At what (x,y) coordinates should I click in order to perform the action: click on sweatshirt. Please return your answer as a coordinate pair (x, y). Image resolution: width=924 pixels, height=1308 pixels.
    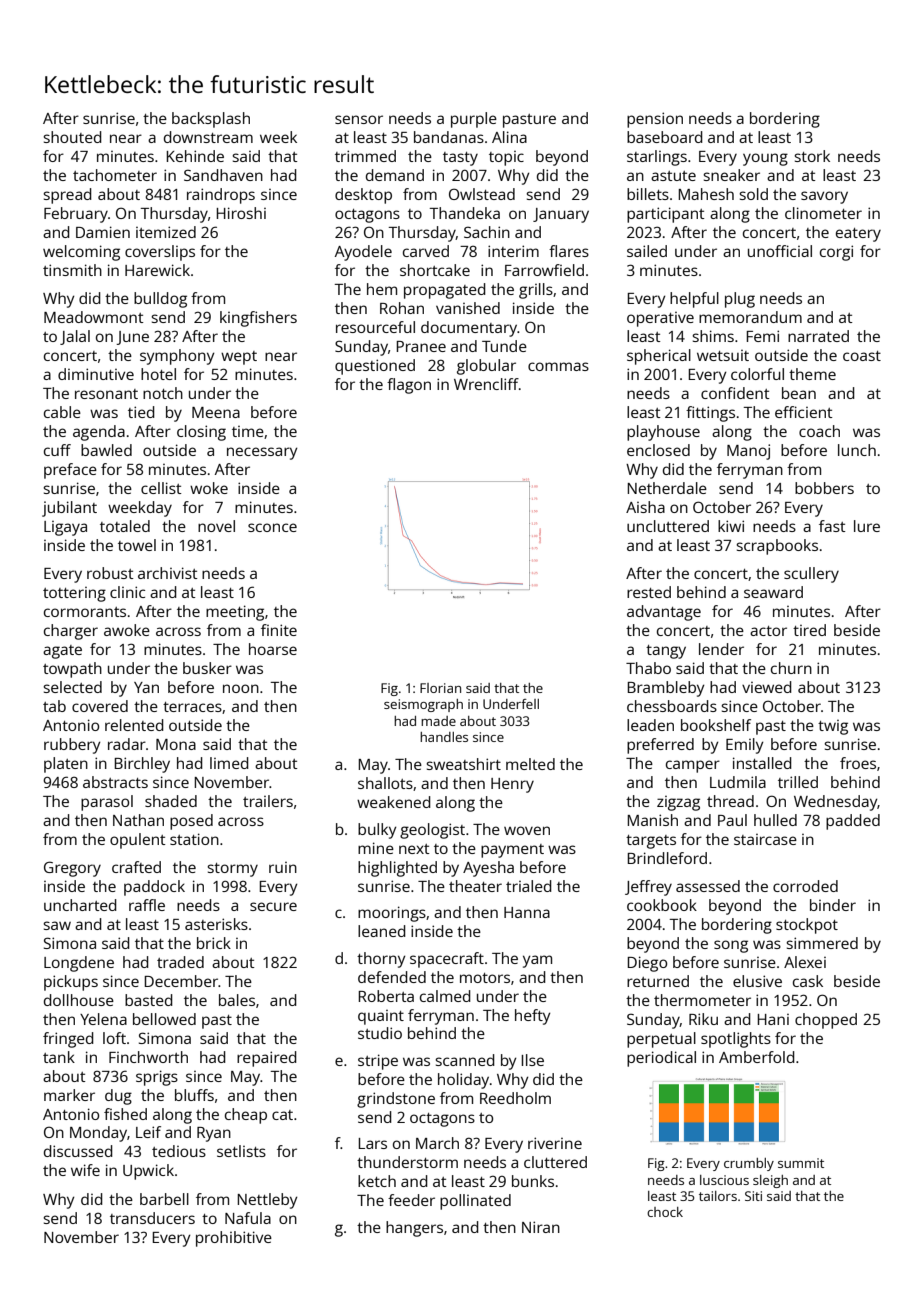
    Looking at the image, I should click on (463, 764).
